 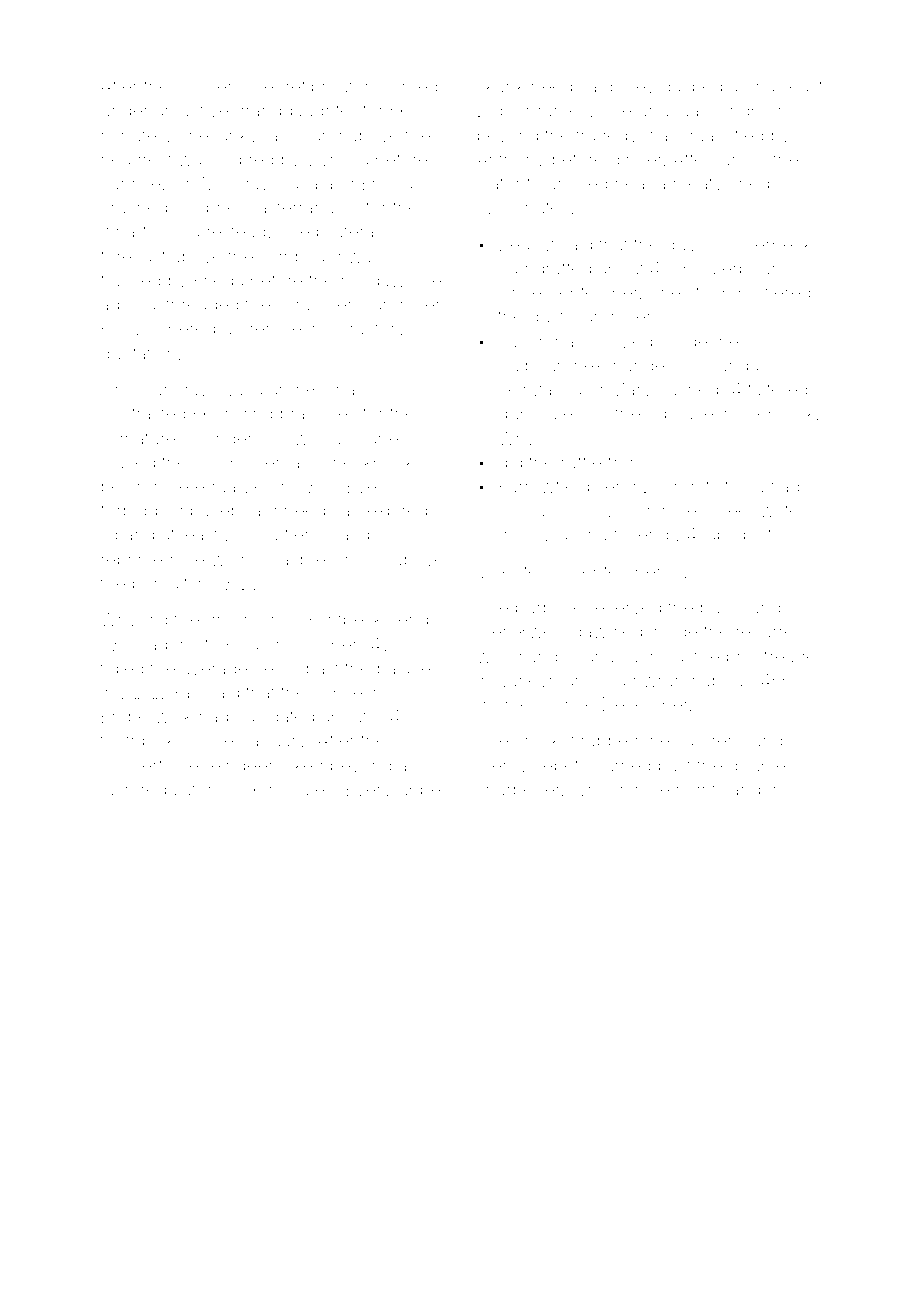 I want to click on dawdled, so click(x=607, y=631).
